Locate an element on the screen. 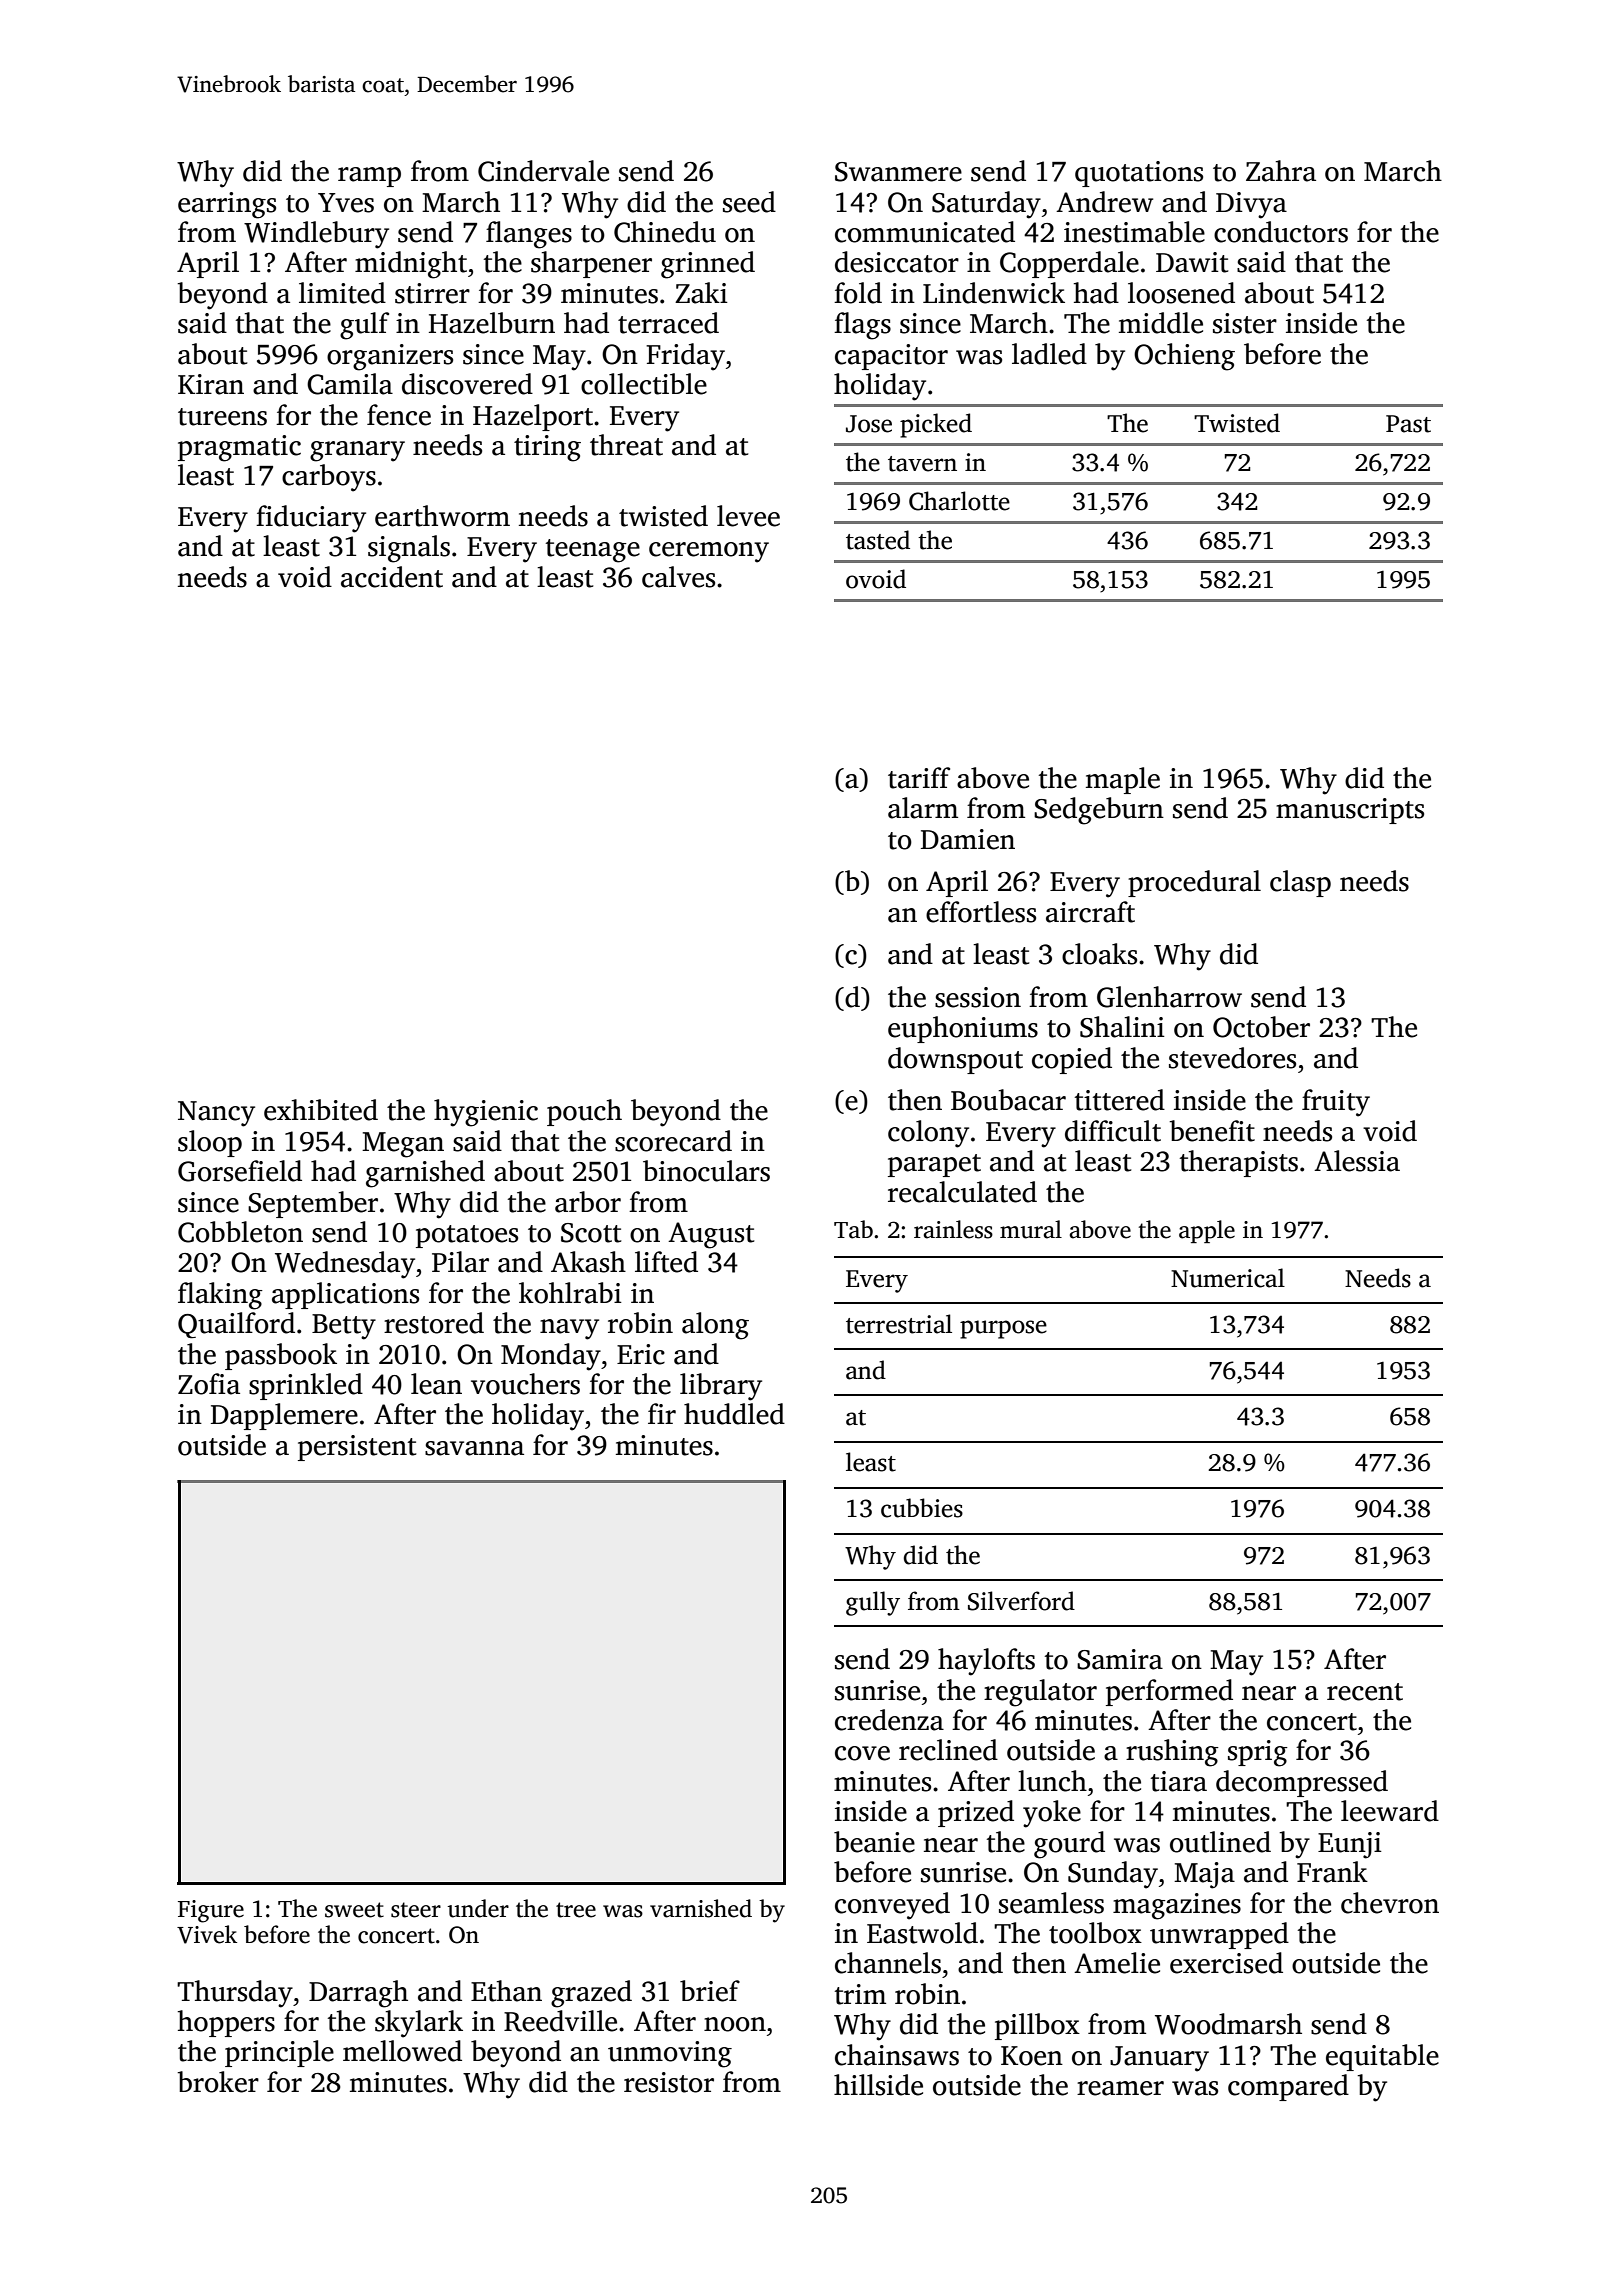 This screenshot has height=2292, width=1620. noon is located at coordinates (735, 2024).
